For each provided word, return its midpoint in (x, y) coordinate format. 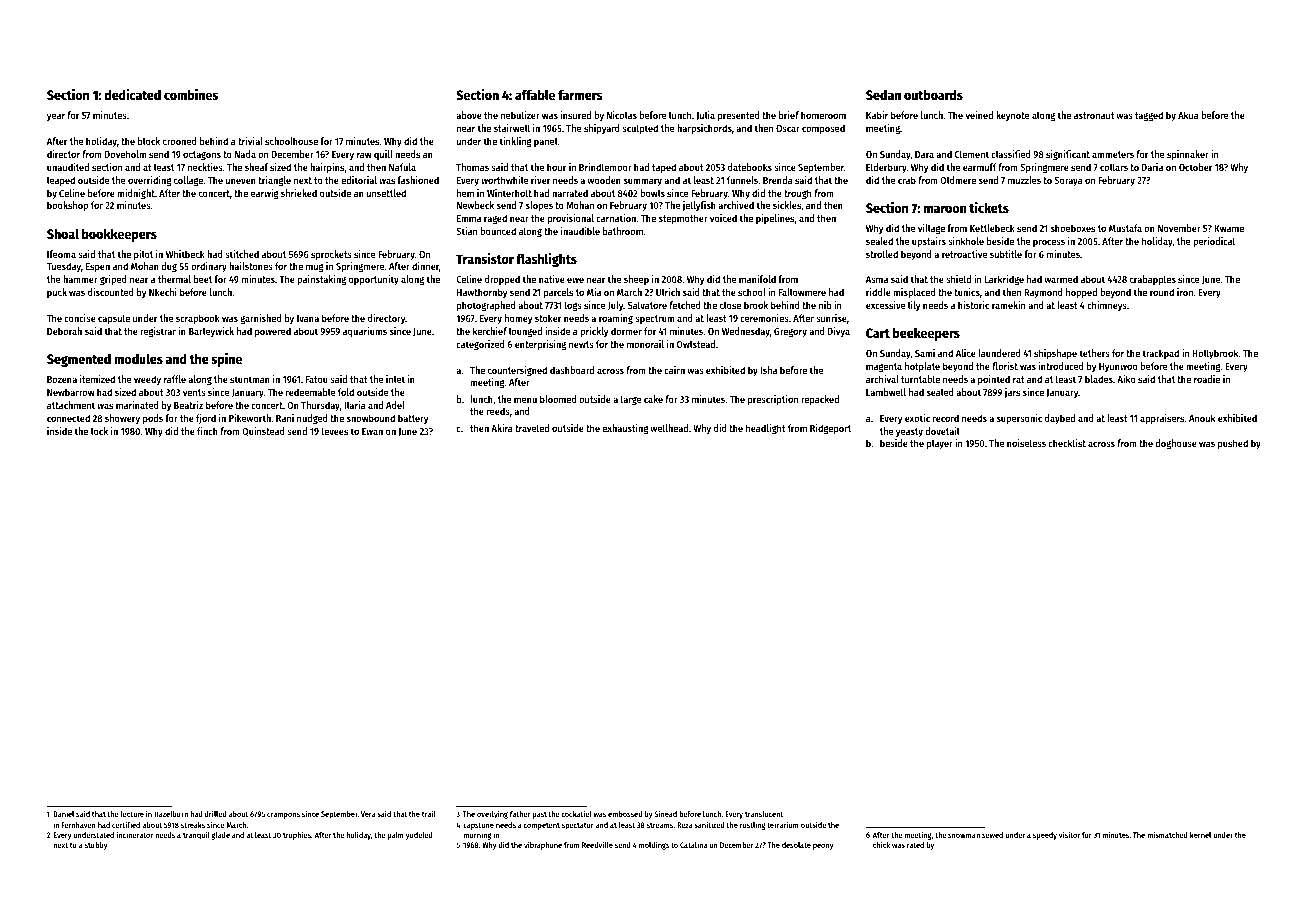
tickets (989, 207)
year (56, 117)
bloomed (558, 399)
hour (556, 167)
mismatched (1167, 834)
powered (273, 332)
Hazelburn (171, 814)
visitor (1069, 834)
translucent (764, 814)
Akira (502, 428)
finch (207, 431)
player (940, 444)
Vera (368, 814)
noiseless (1026, 443)
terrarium (783, 824)
